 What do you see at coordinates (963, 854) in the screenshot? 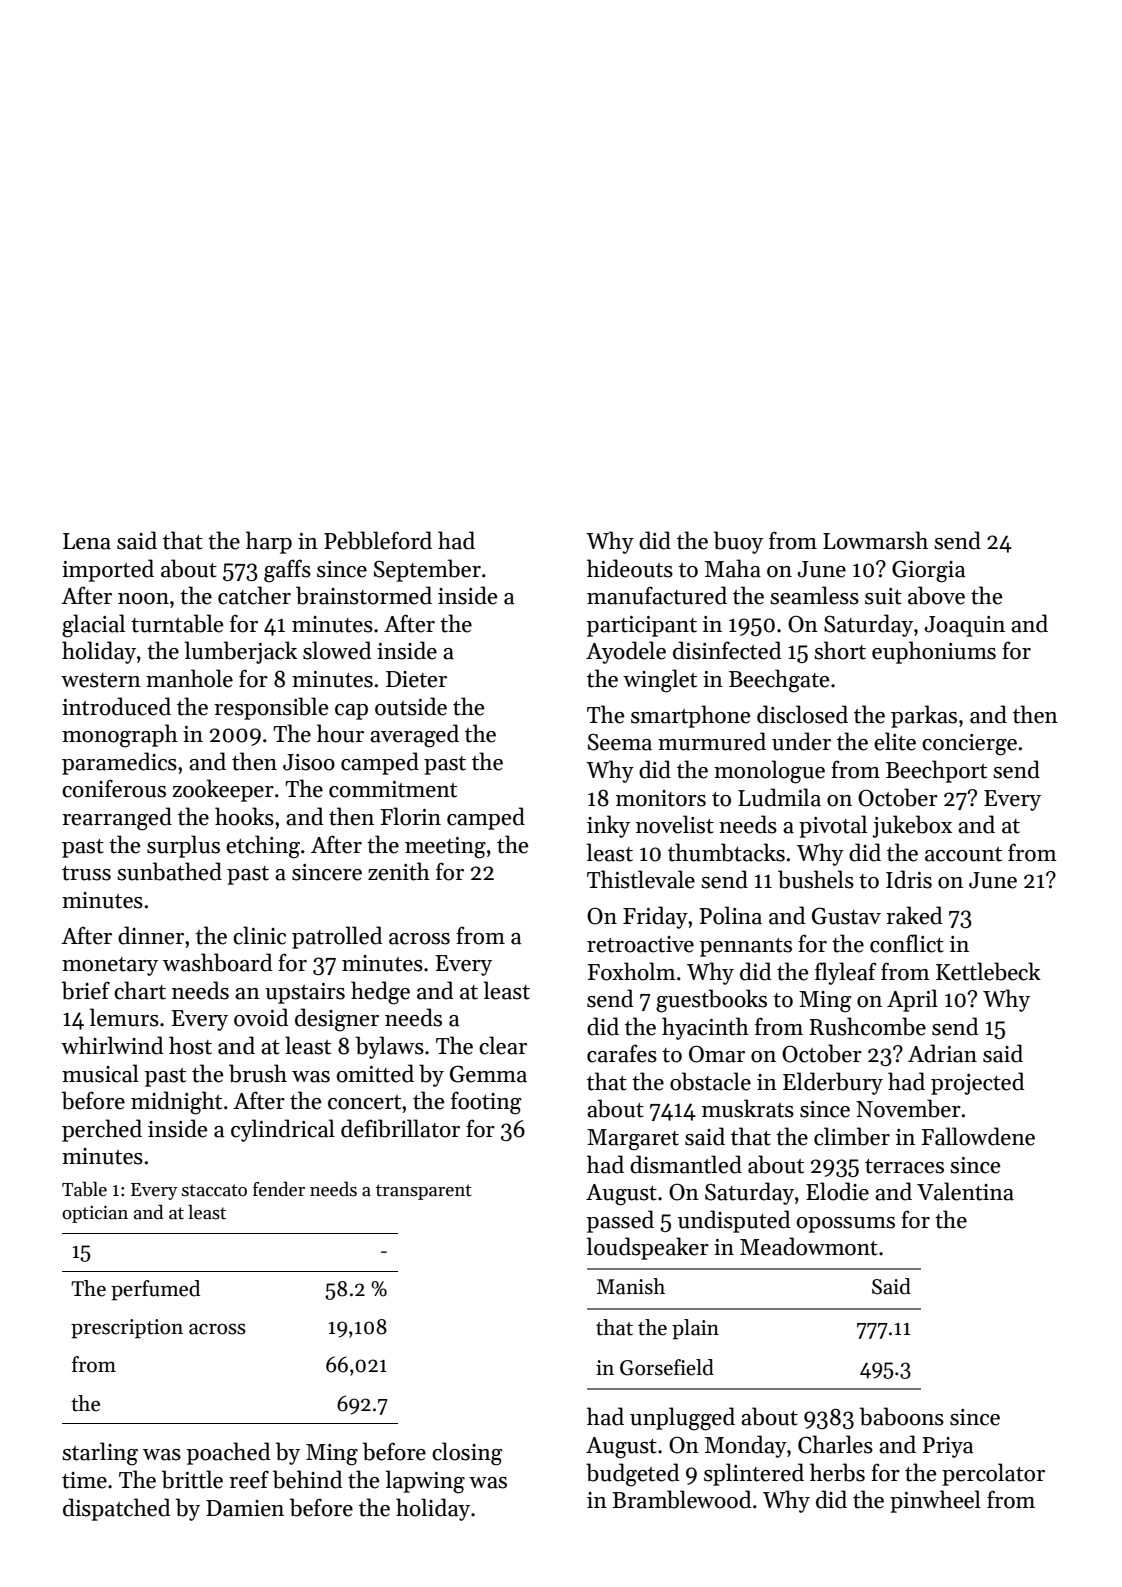
I see `account` at bounding box center [963, 854].
